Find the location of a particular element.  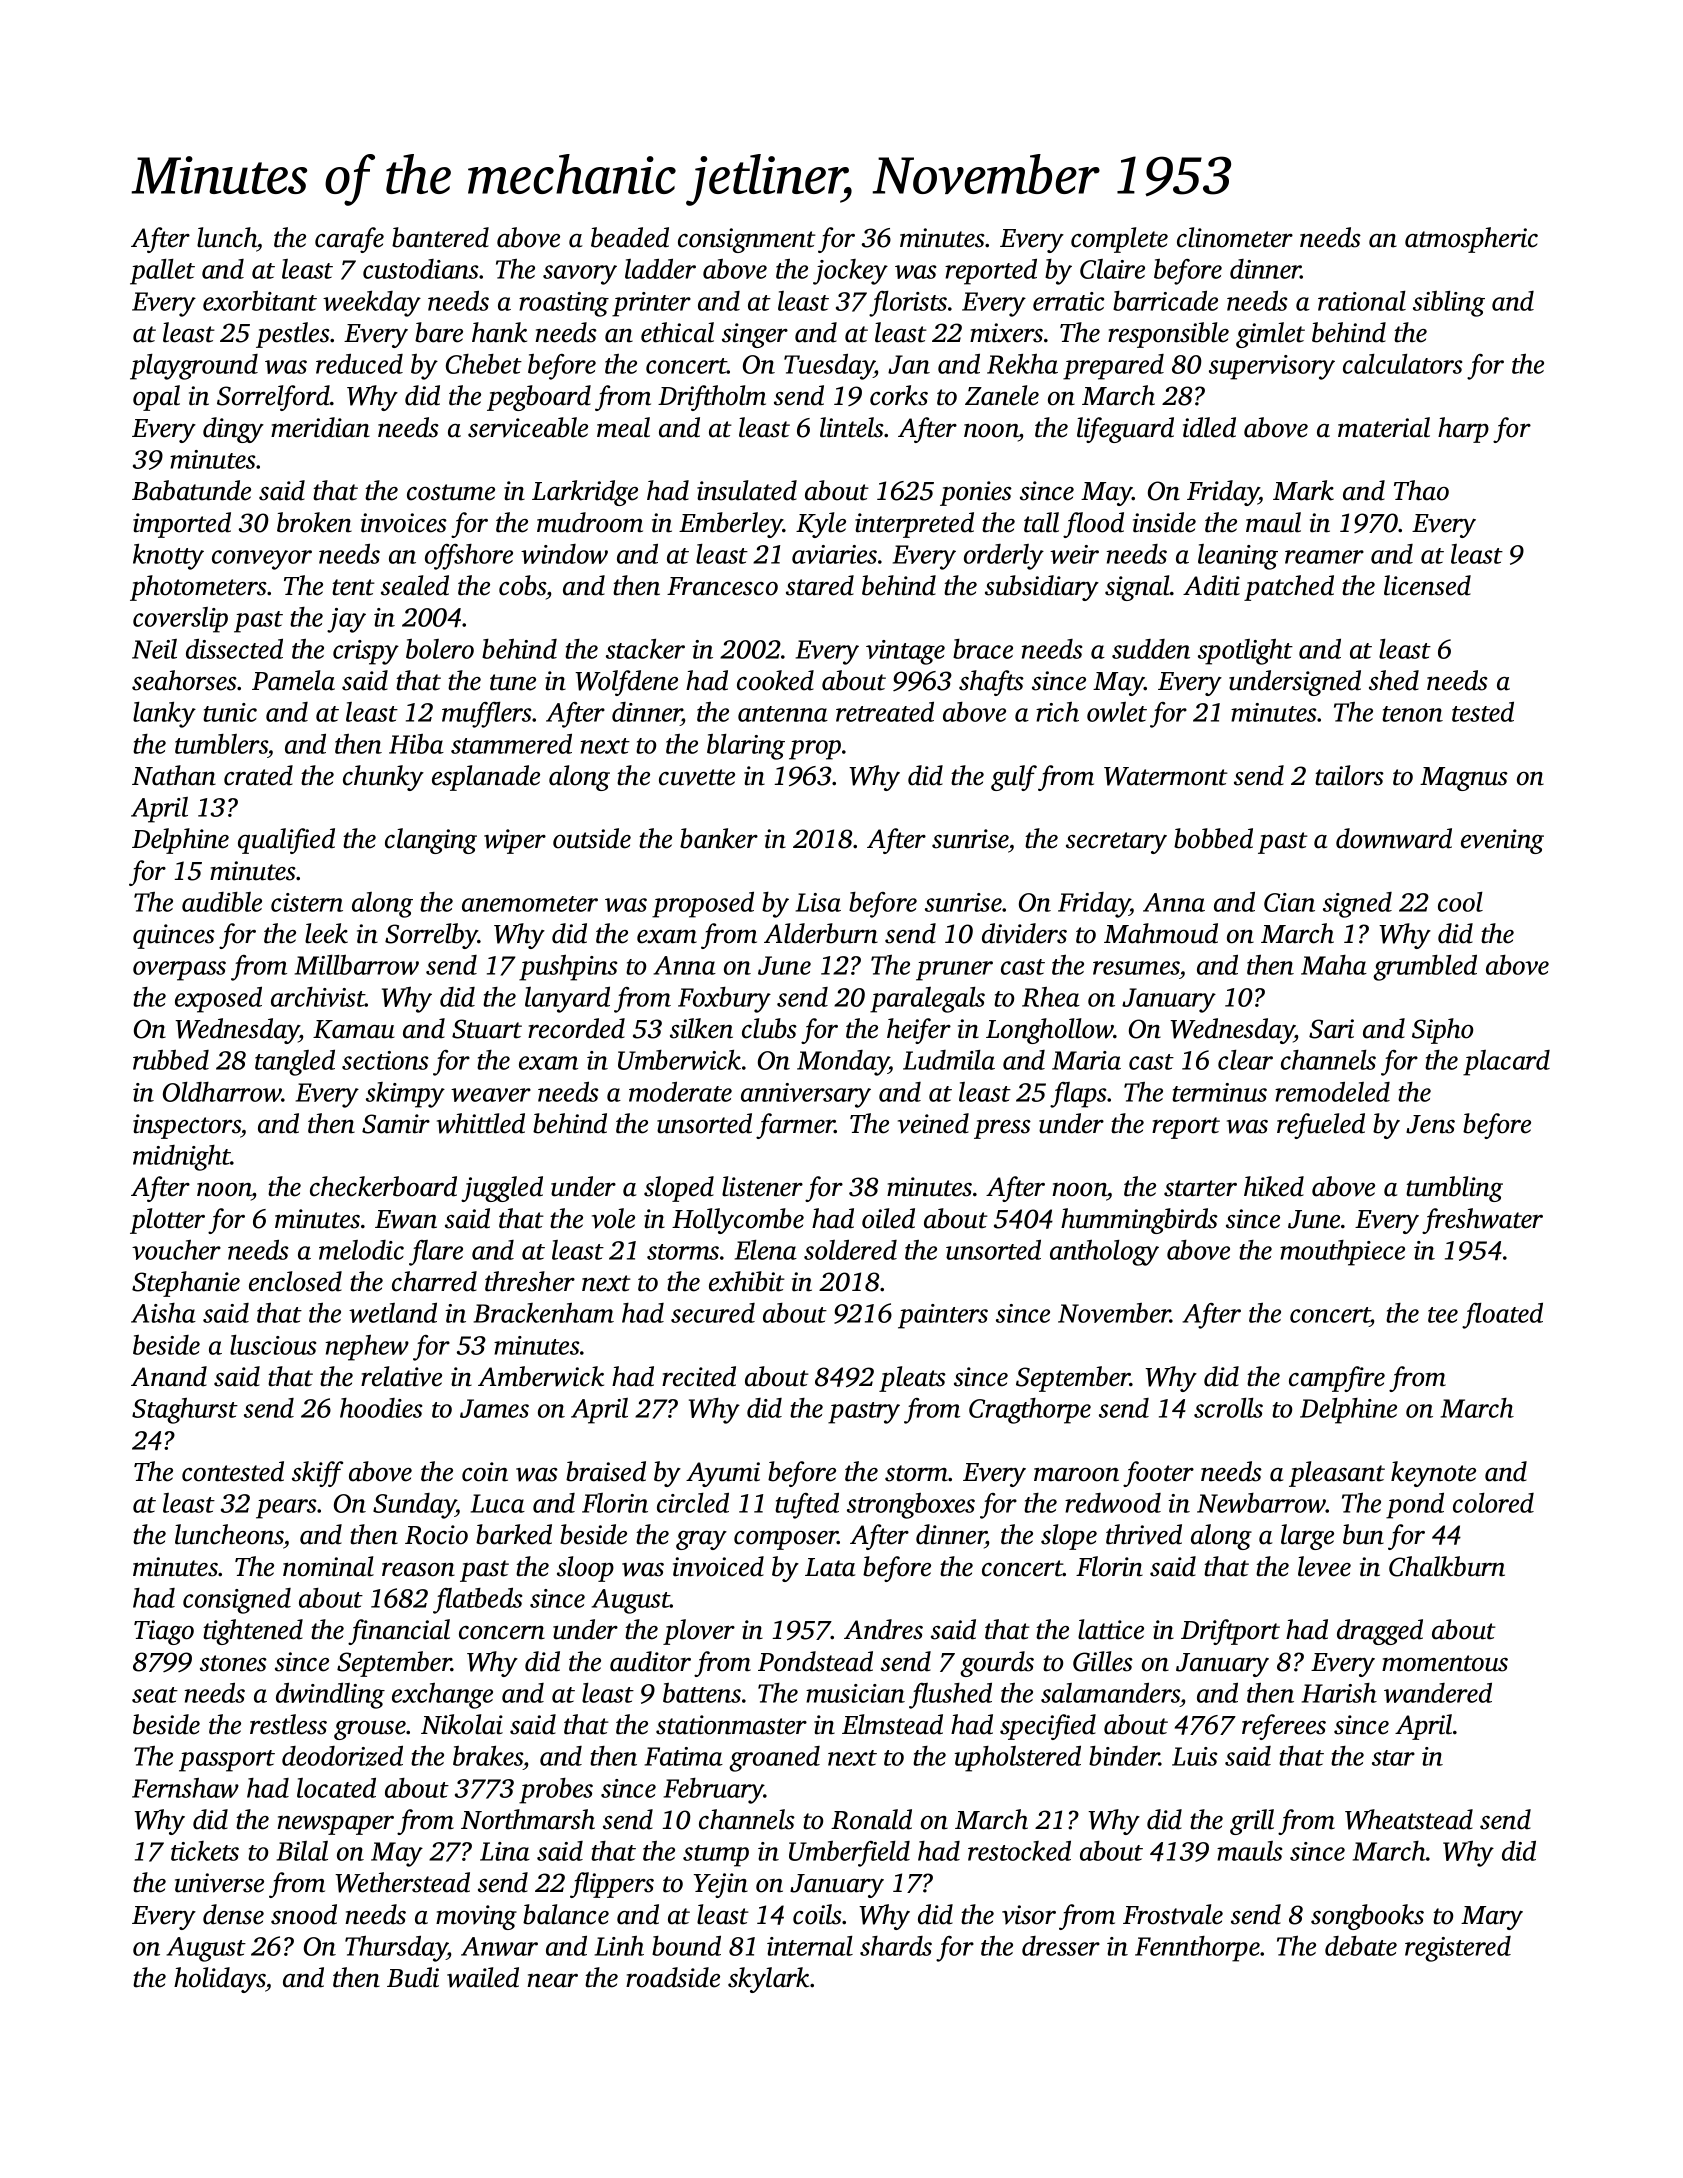

carafe is located at coordinates (349, 240).
